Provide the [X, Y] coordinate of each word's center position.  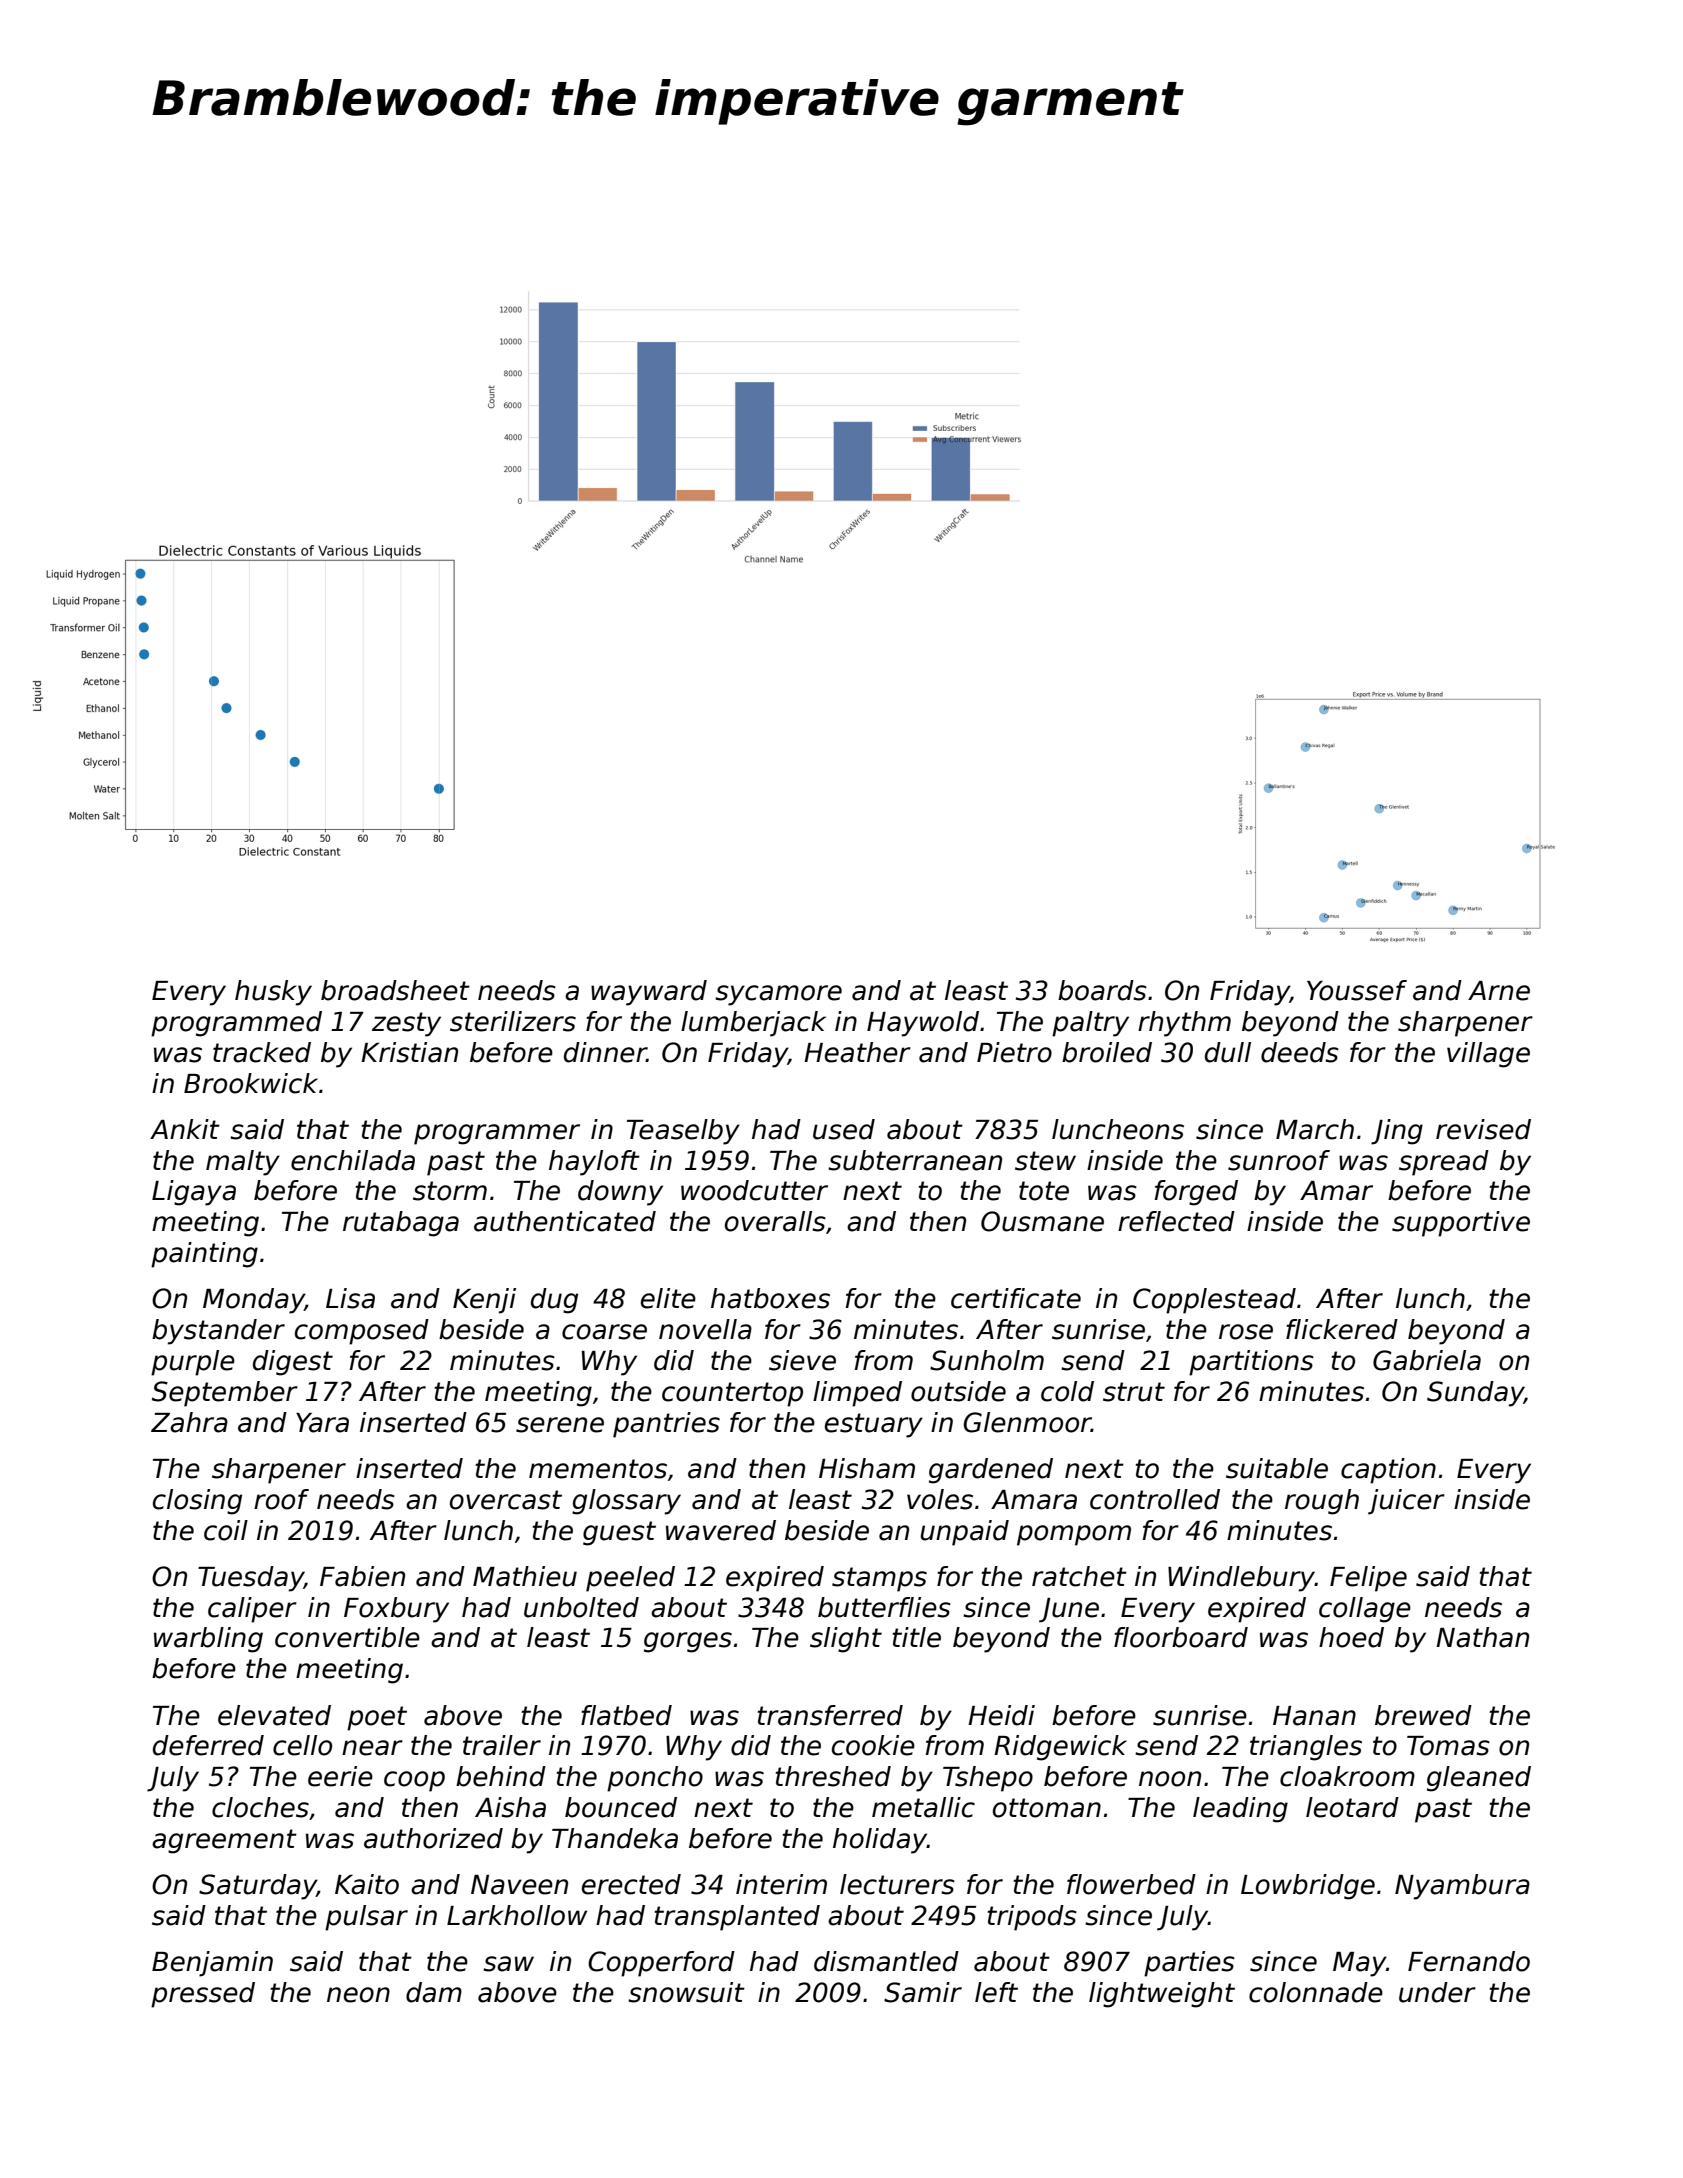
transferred [830, 1715]
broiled [1107, 1052]
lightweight [1162, 1995]
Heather [857, 1052]
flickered [1342, 1329]
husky [273, 993]
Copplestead [1214, 1301]
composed [362, 1332]
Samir [923, 1992]
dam [434, 1992]
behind [501, 1776]
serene [560, 1425]
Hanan [1314, 1716]
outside [958, 1391]
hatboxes [770, 1298]
